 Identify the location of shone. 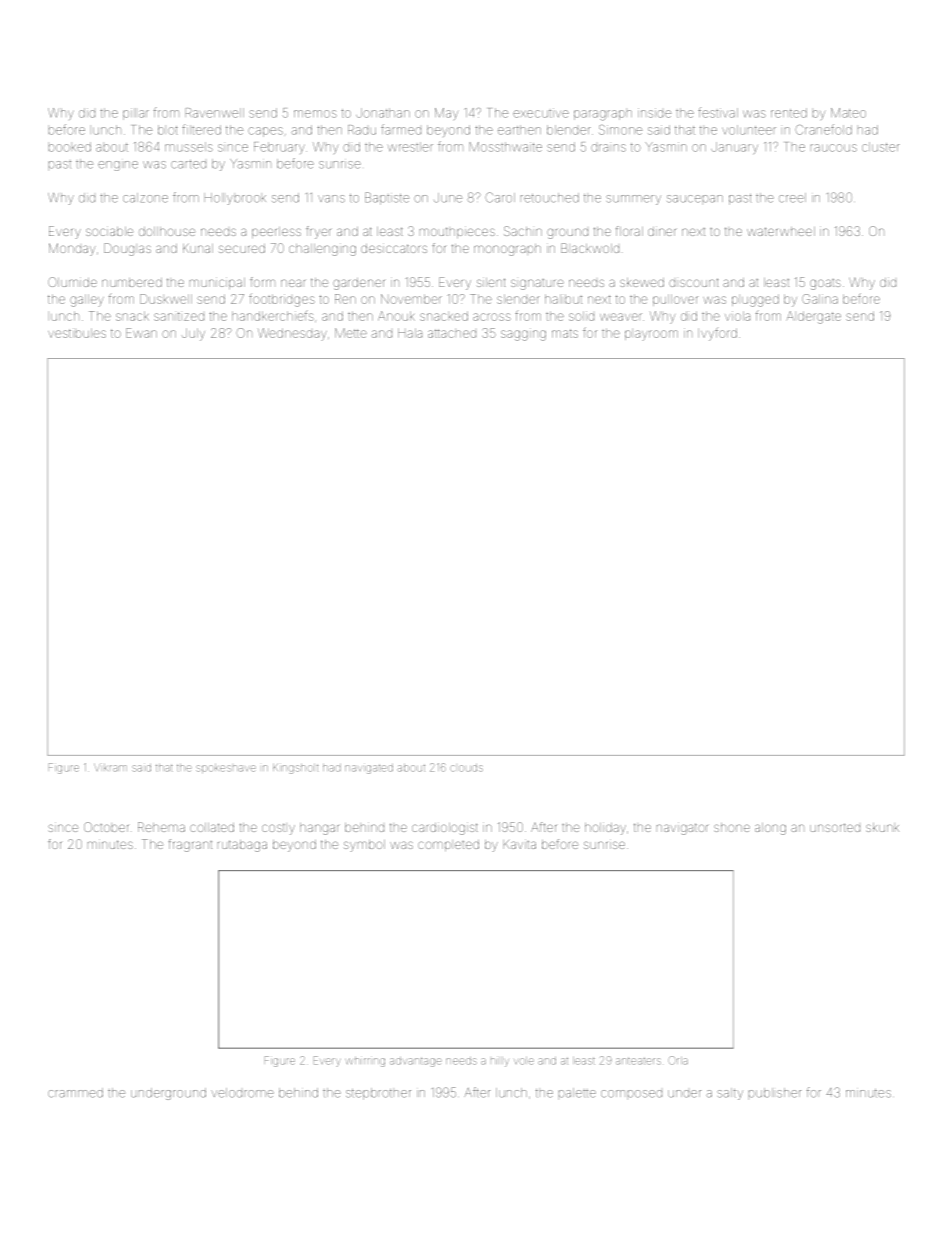
(732, 827).
